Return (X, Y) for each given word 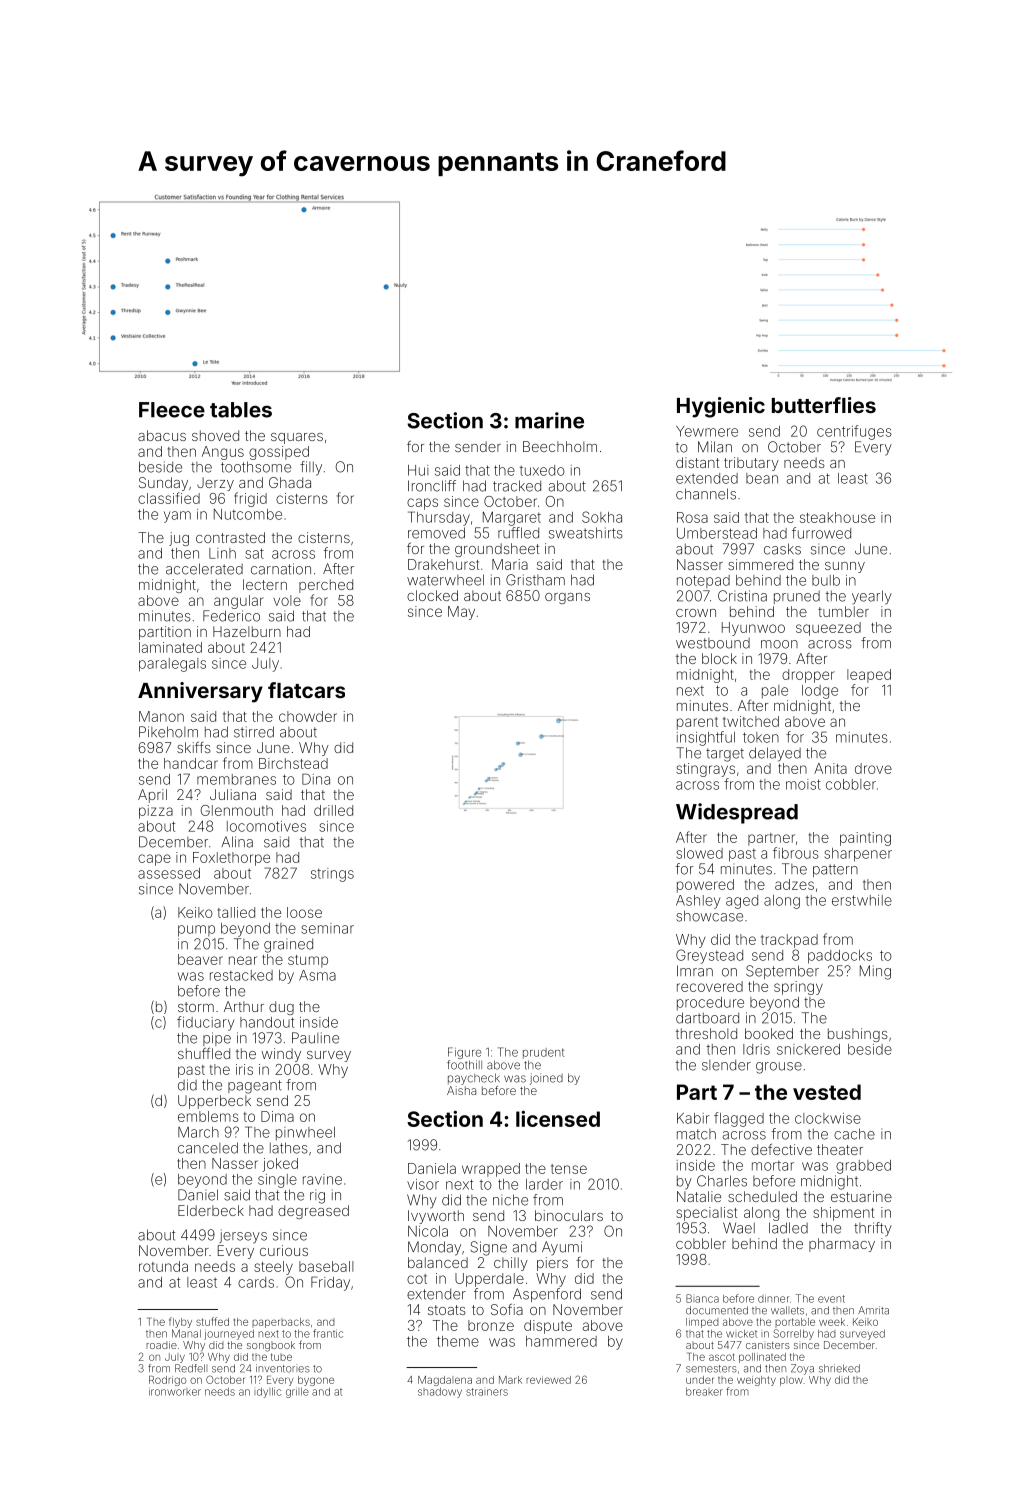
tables (241, 410)
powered (705, 886)
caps (422, 504)
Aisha (461, 1090)
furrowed (821, 533)
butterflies (824, 405)
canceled (208, 1148)
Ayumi (562, 1248)
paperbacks (281, 1323)
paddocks (840, 957)
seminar (327, 928)
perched (326, 586)
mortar (773, 1166)
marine (549, 420)
